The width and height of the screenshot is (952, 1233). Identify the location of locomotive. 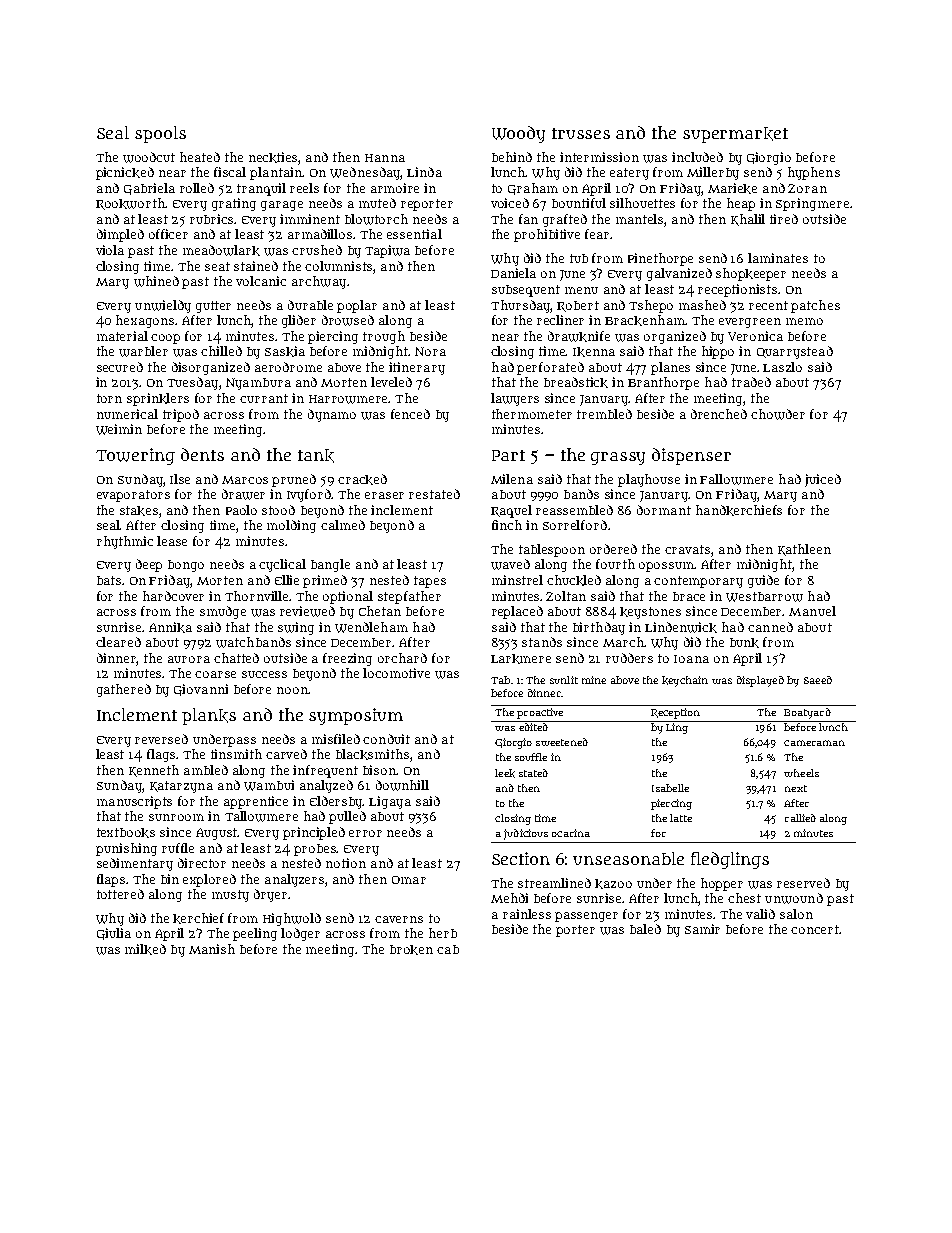
(396, 673).
